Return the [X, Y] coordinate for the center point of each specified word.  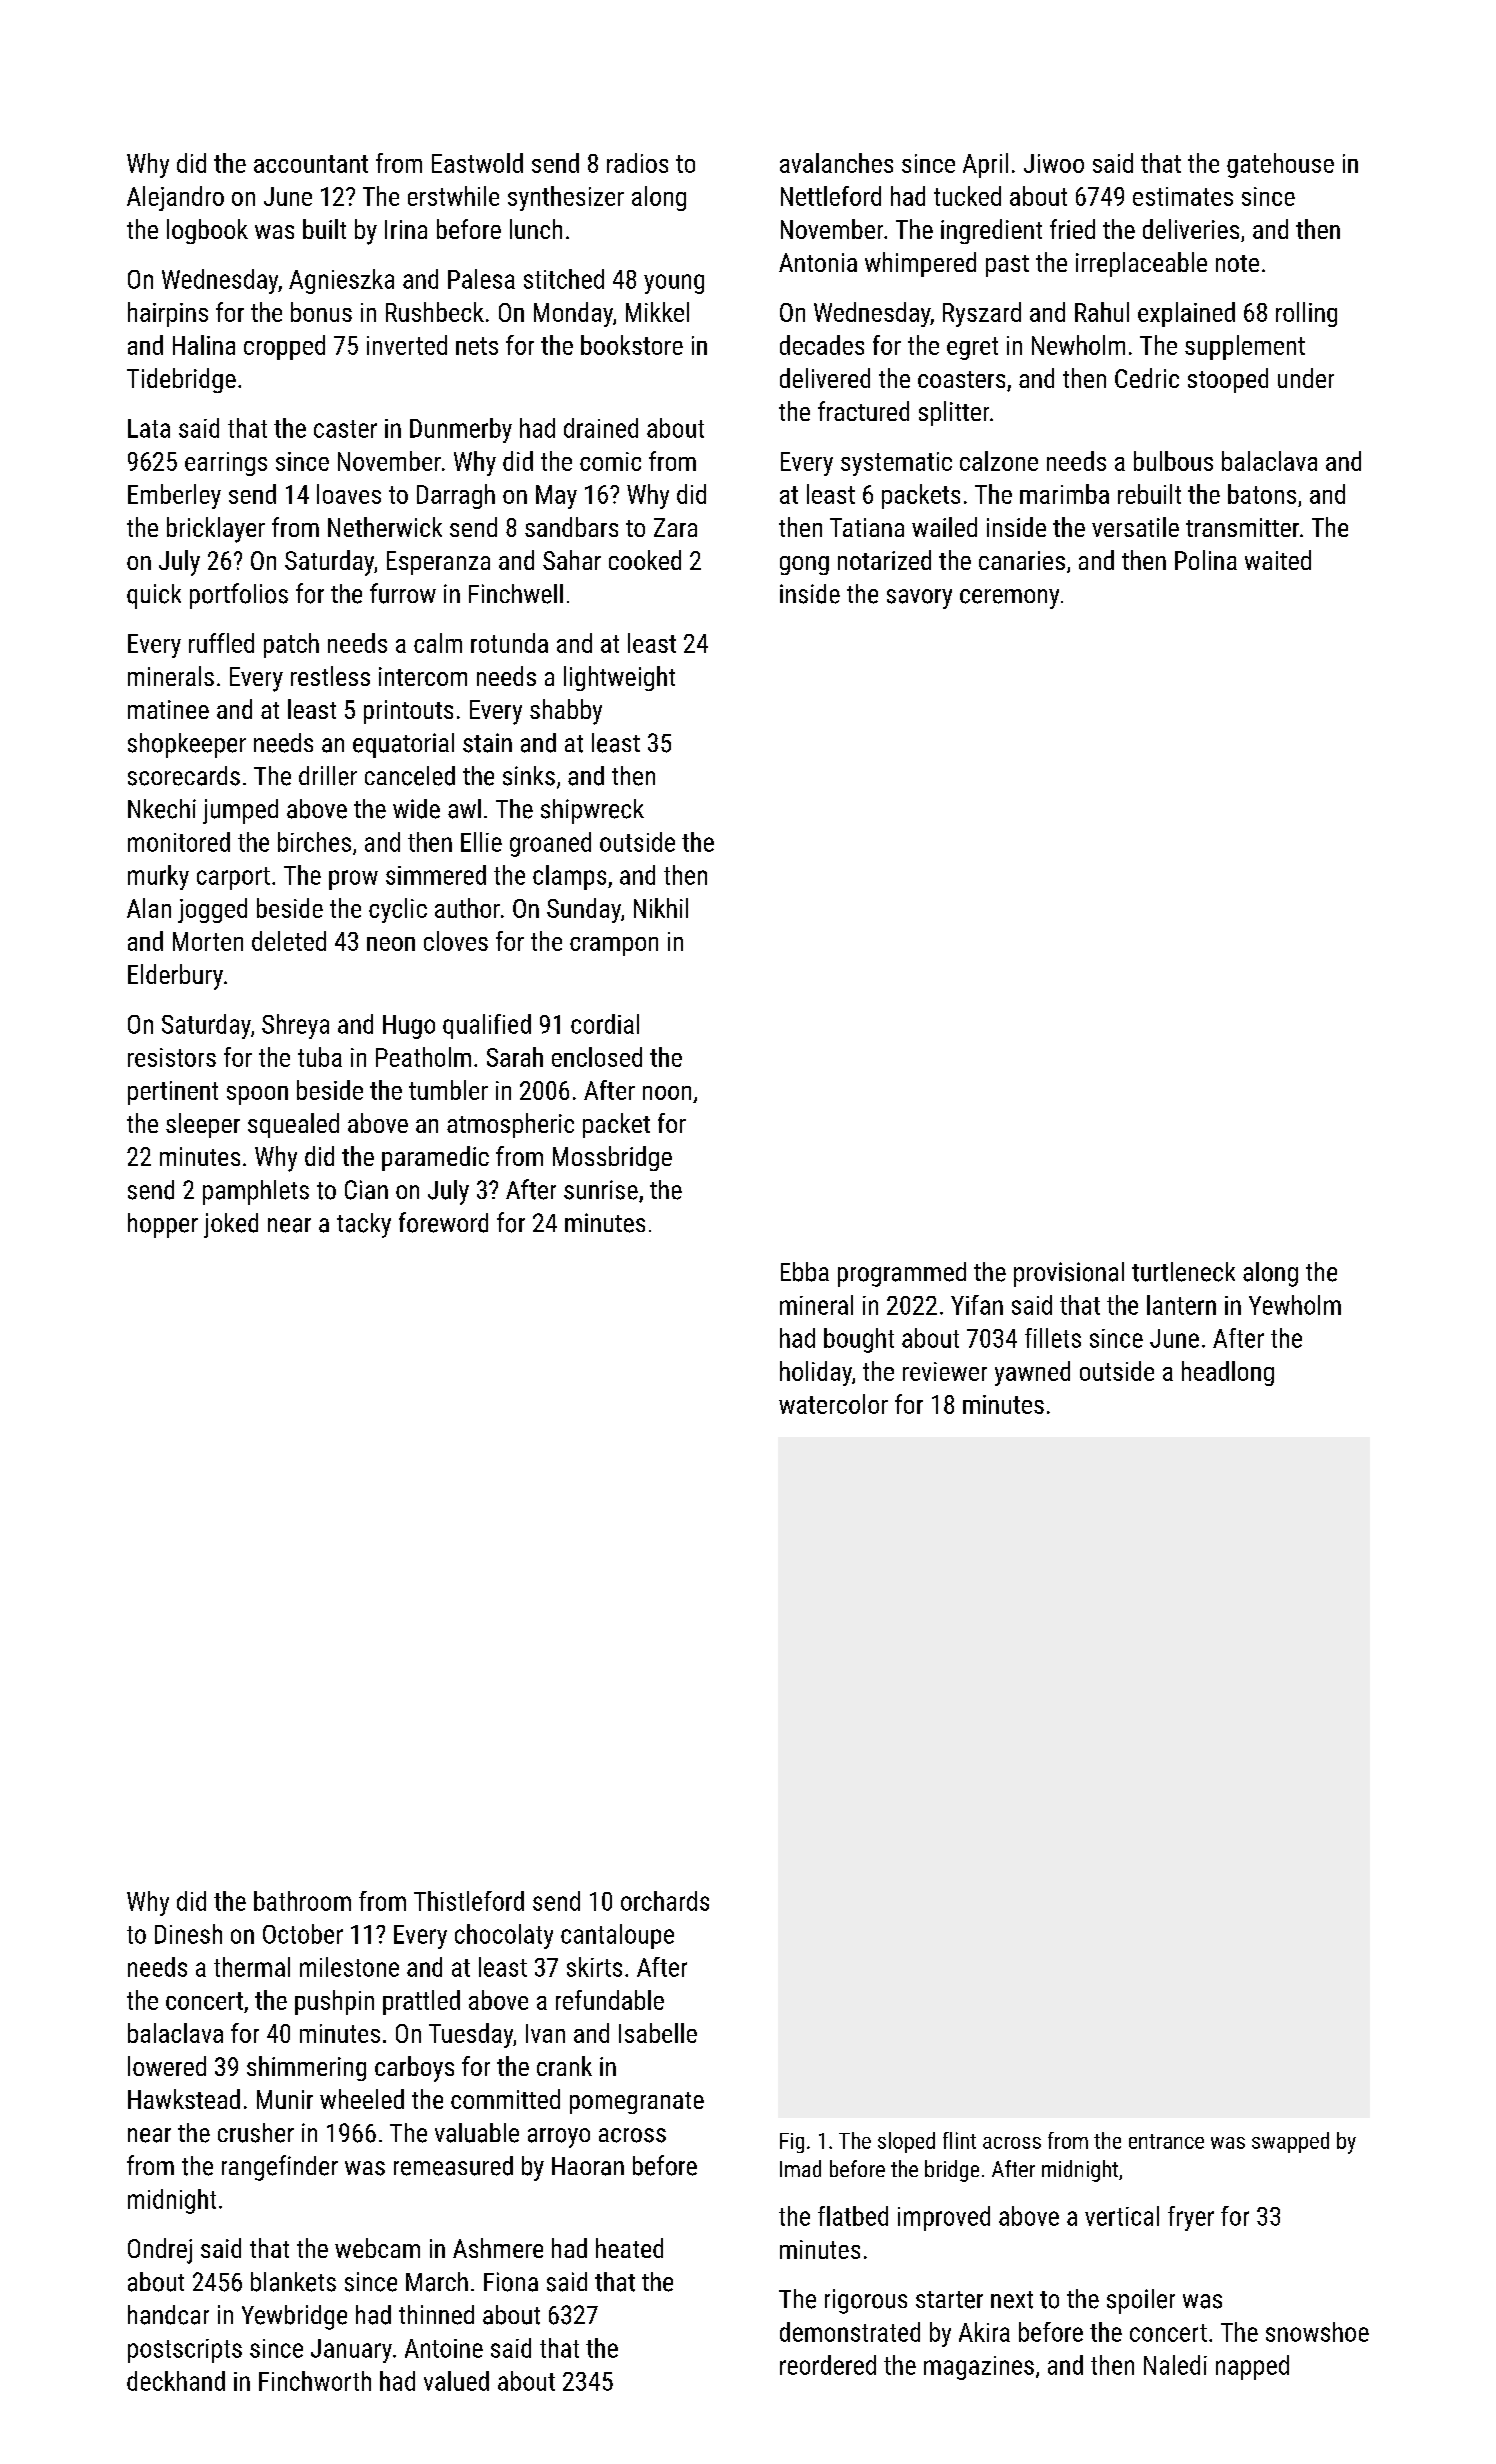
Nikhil [661, 908]
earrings [226, 464]
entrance [1166, 2141]
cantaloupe [617, 1936]
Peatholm [423, 1057]
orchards [665, 1901]
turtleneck [1183, 1272]
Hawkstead [184, 2099]
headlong [1228, 1373]
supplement [1245, 347]
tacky [364, 1225]
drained [601, 428]
